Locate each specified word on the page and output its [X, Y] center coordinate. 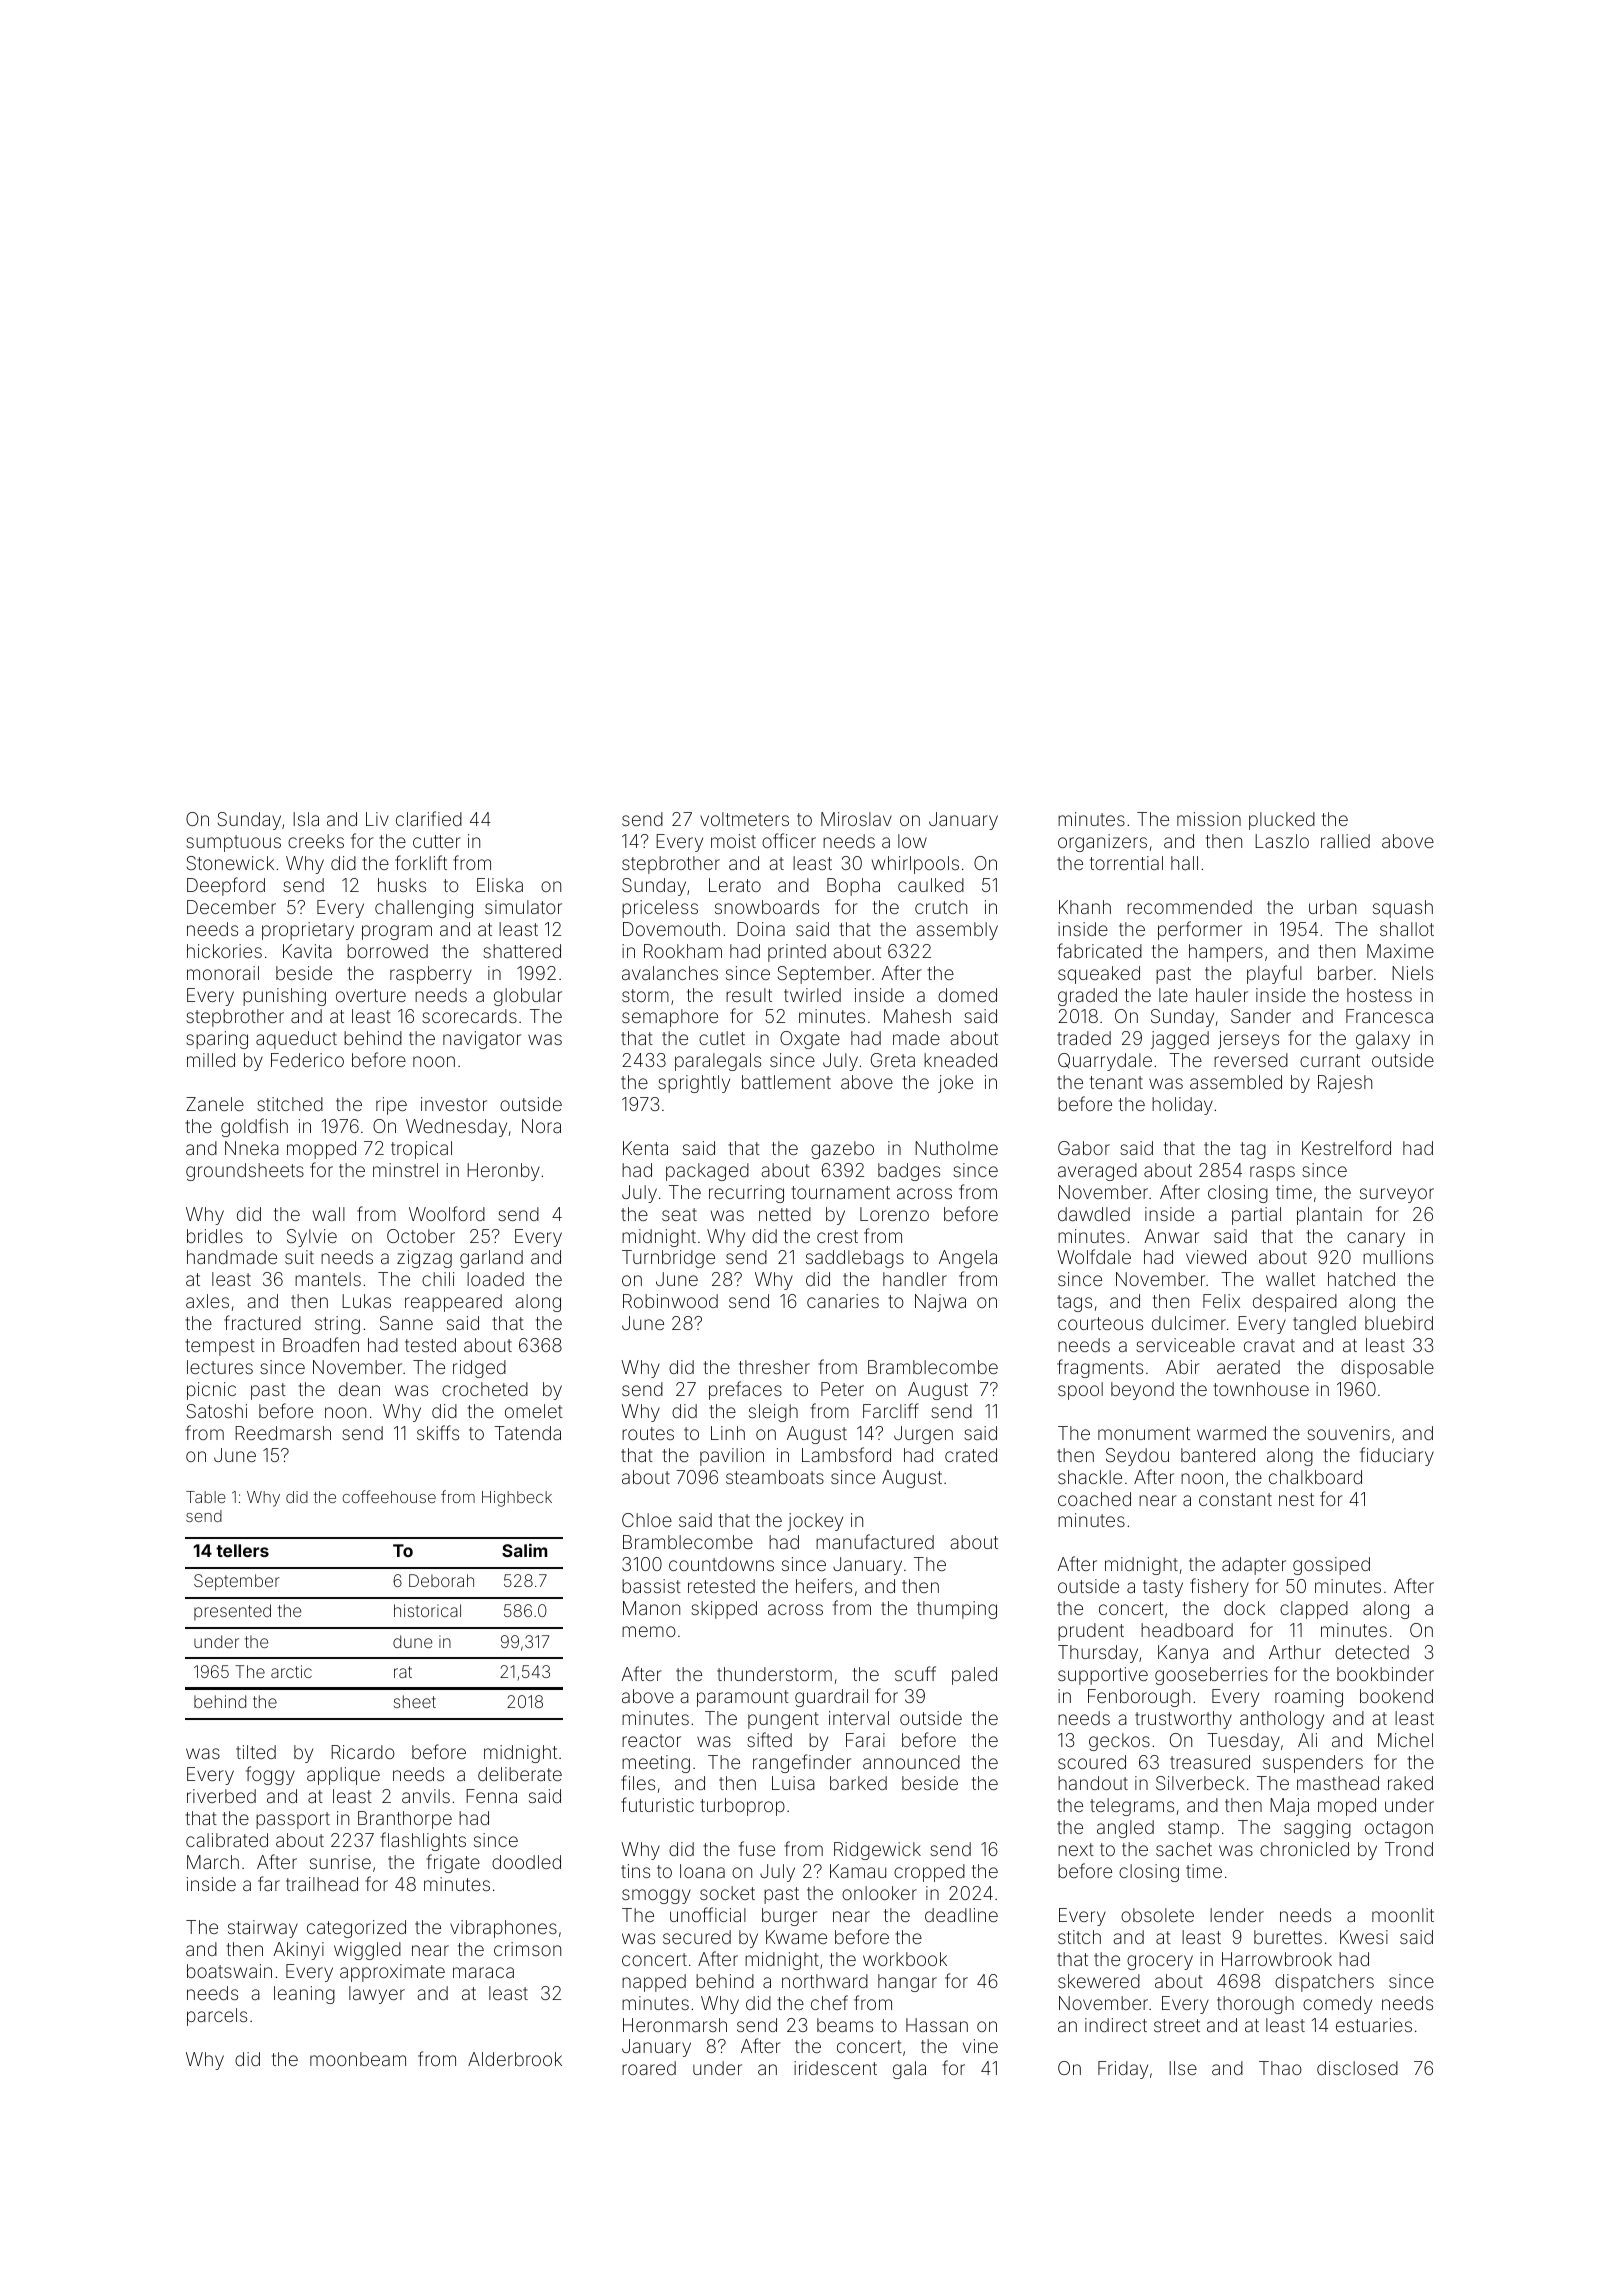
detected [1372, 1652]
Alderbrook [515, 2059]
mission [1209, 819]
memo [649, 1631]
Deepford [226, 886]
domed [967, 995]
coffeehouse [389, 1496]
